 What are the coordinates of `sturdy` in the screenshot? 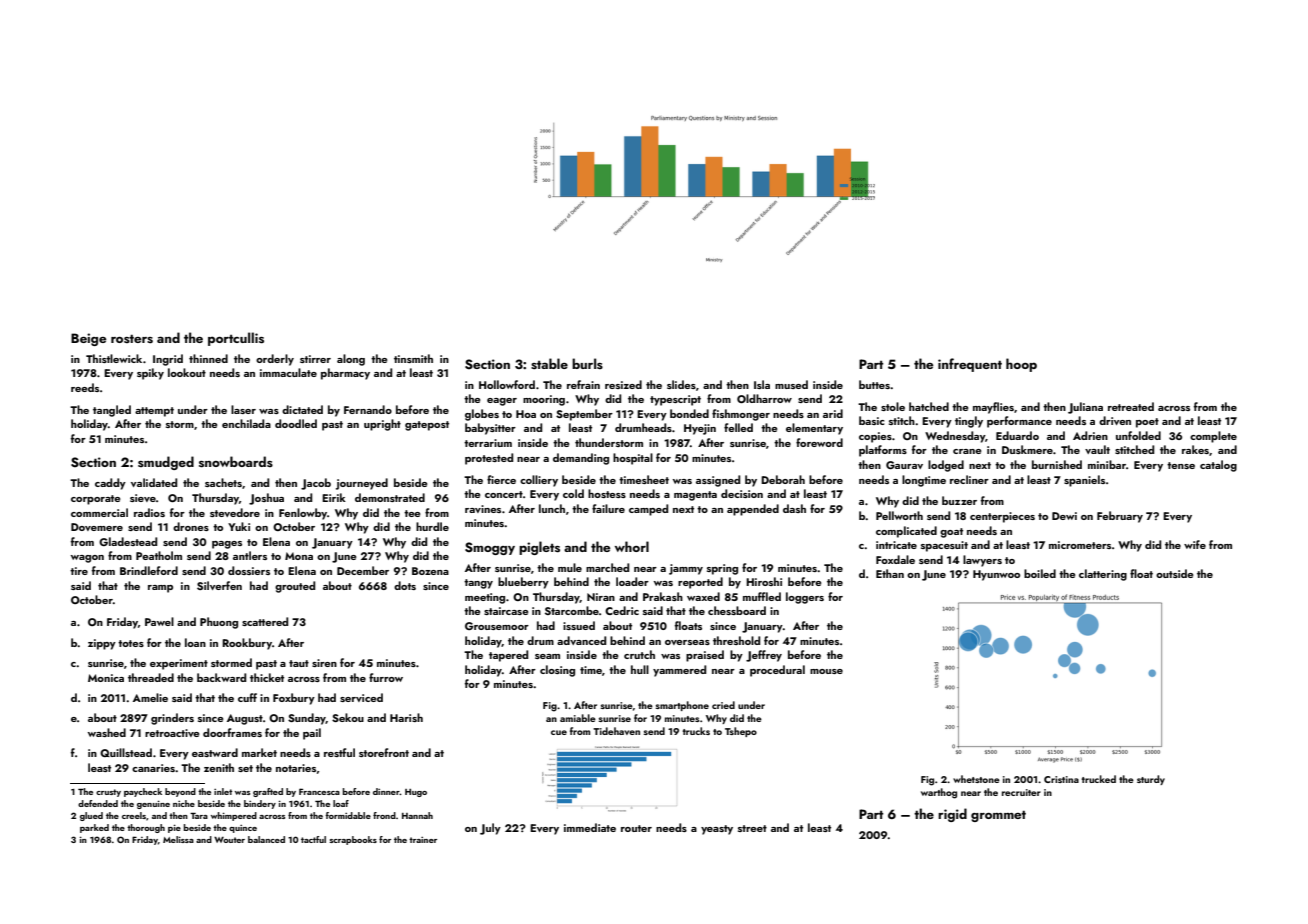 It's located at (1151, 780).
